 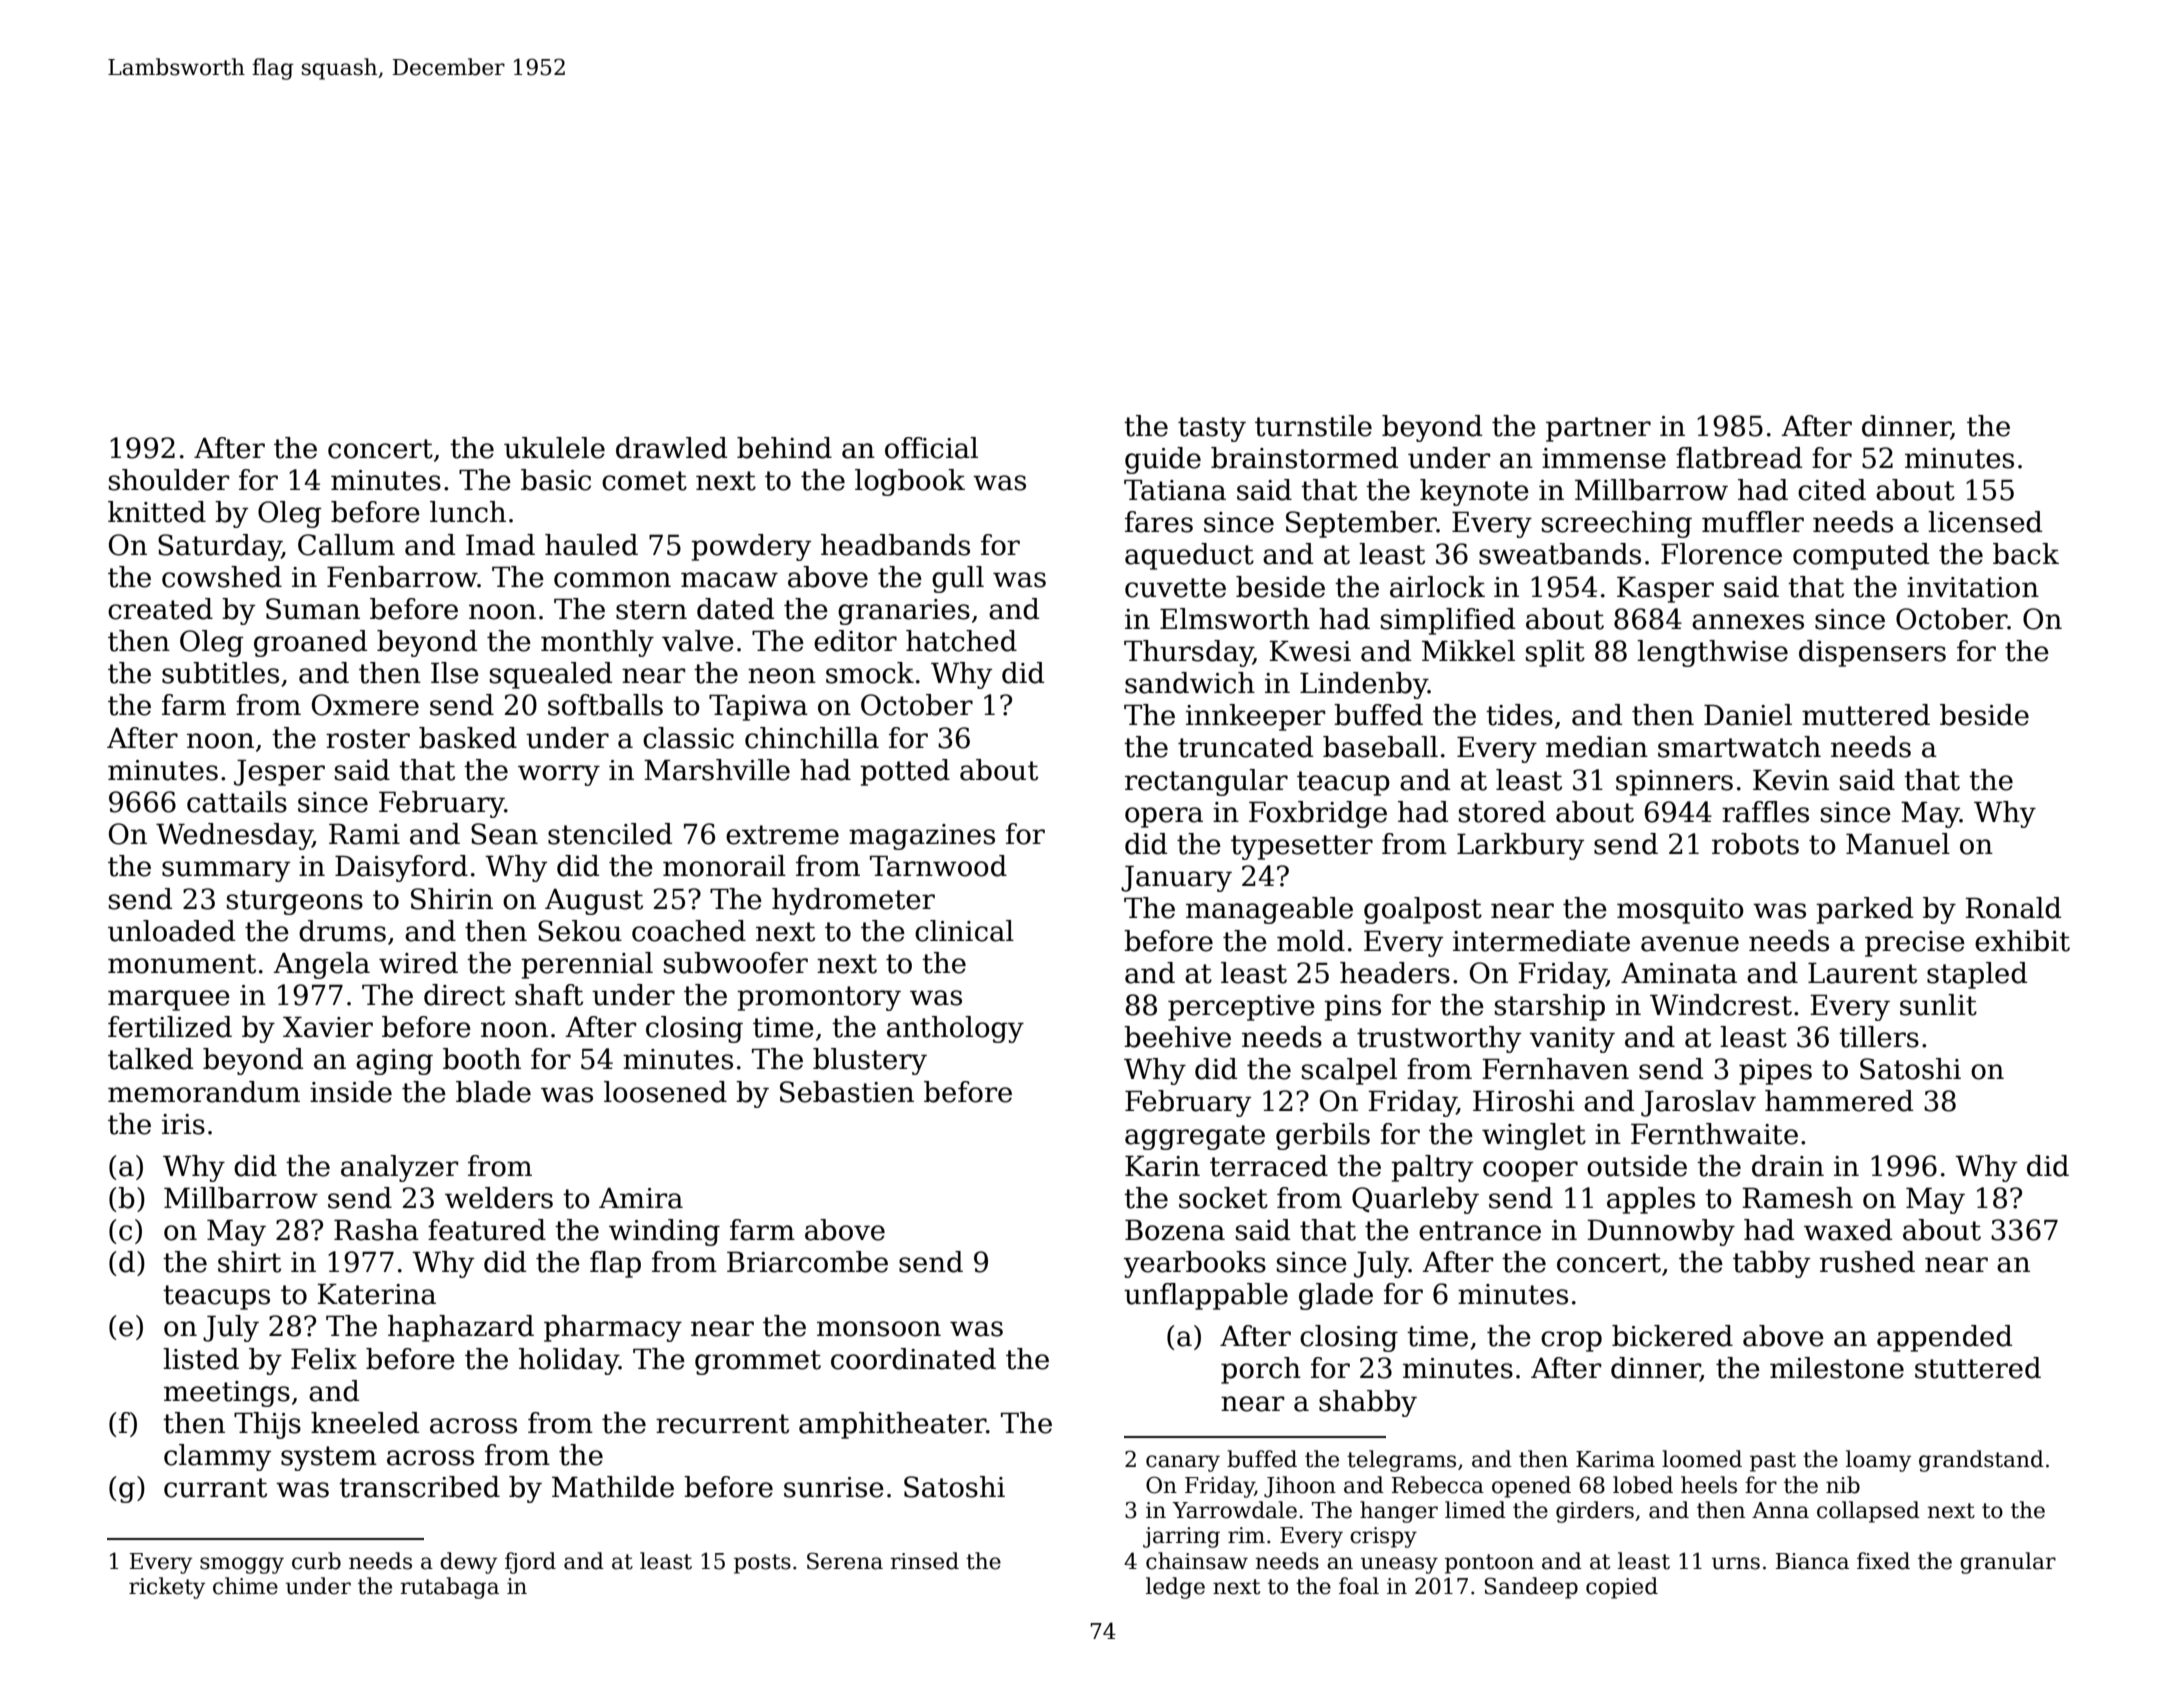 I want to click on Briarcombe, so click(x=807, y=1262).
